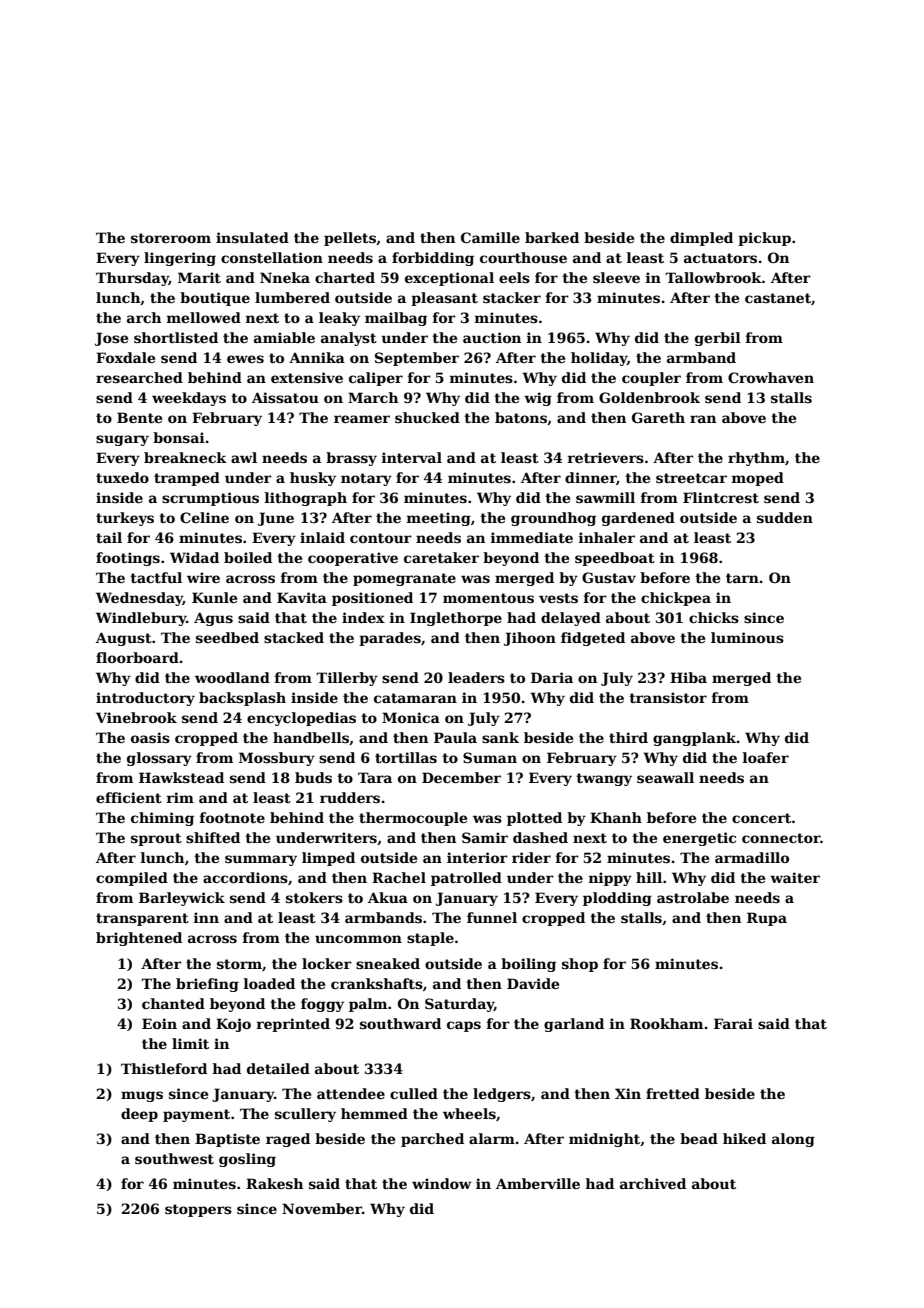  What do you see at coordinates (442, 1183) in the screenshot?
I see `window` at bounding box center [442, 1183].
